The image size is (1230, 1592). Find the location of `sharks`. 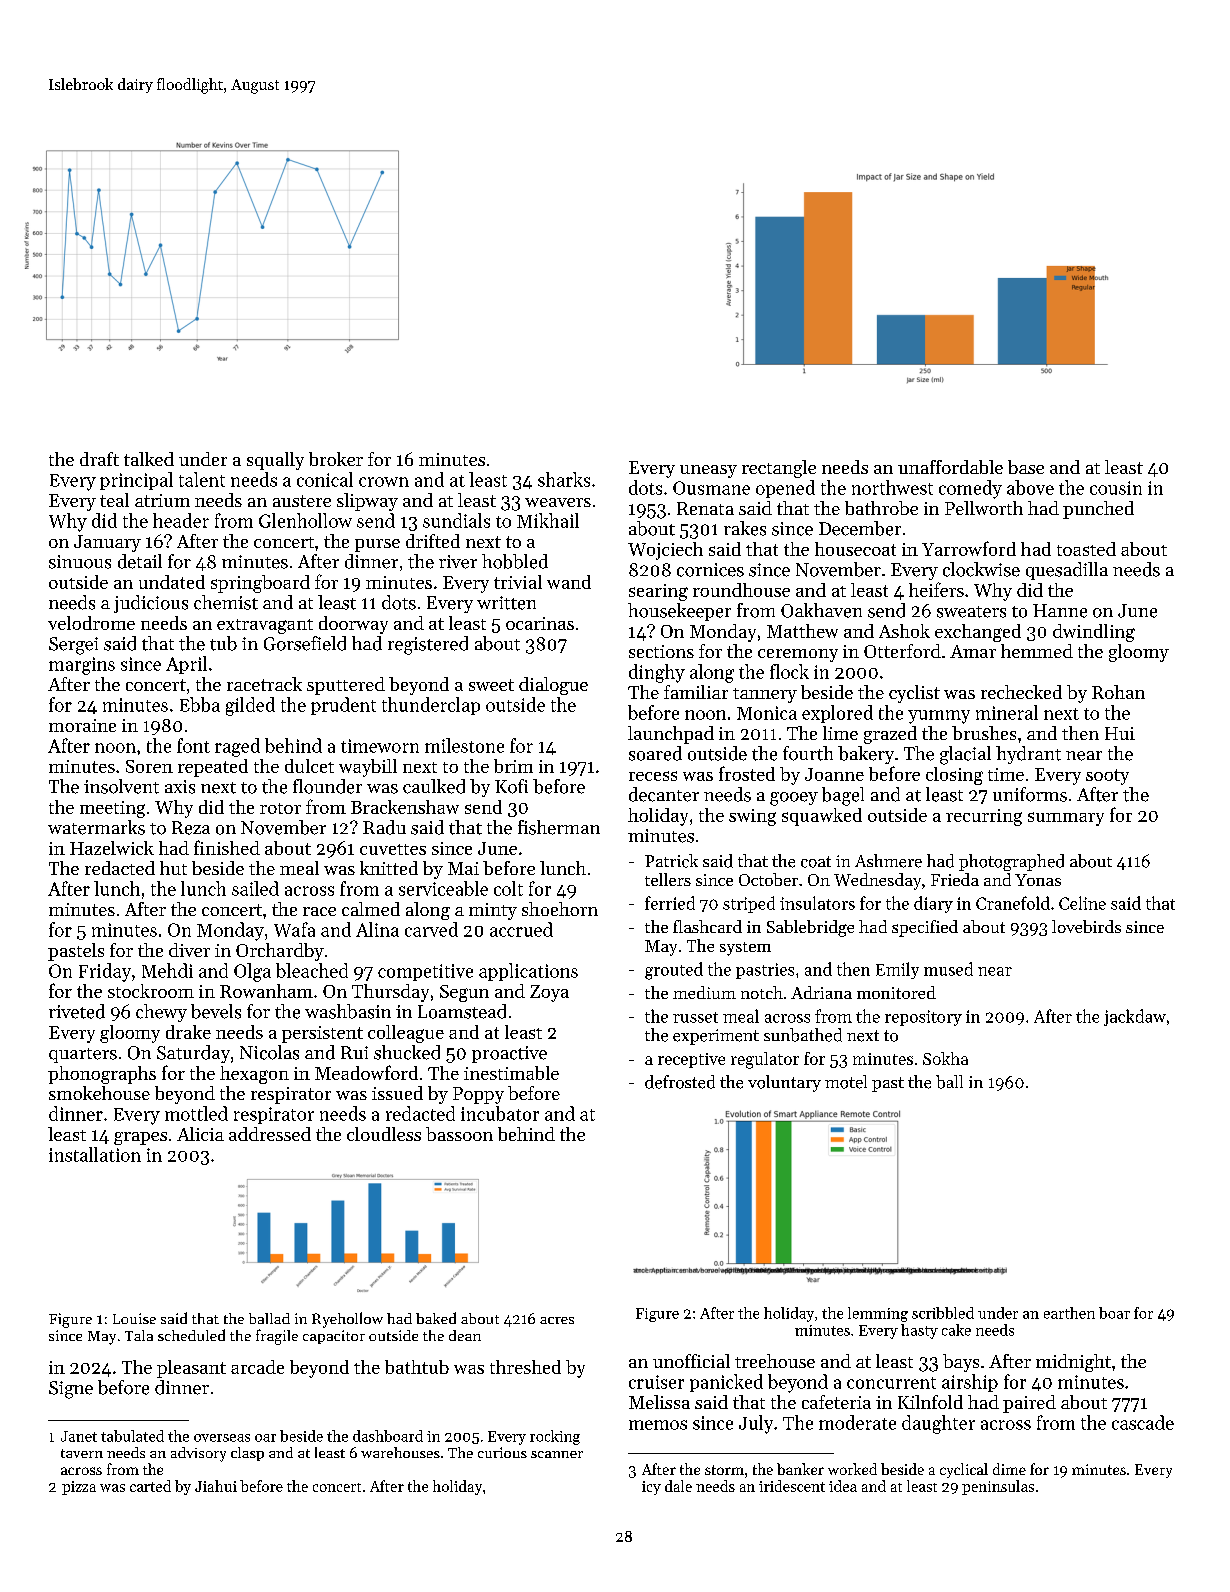

sharks is located at coordinates (564, 479).
